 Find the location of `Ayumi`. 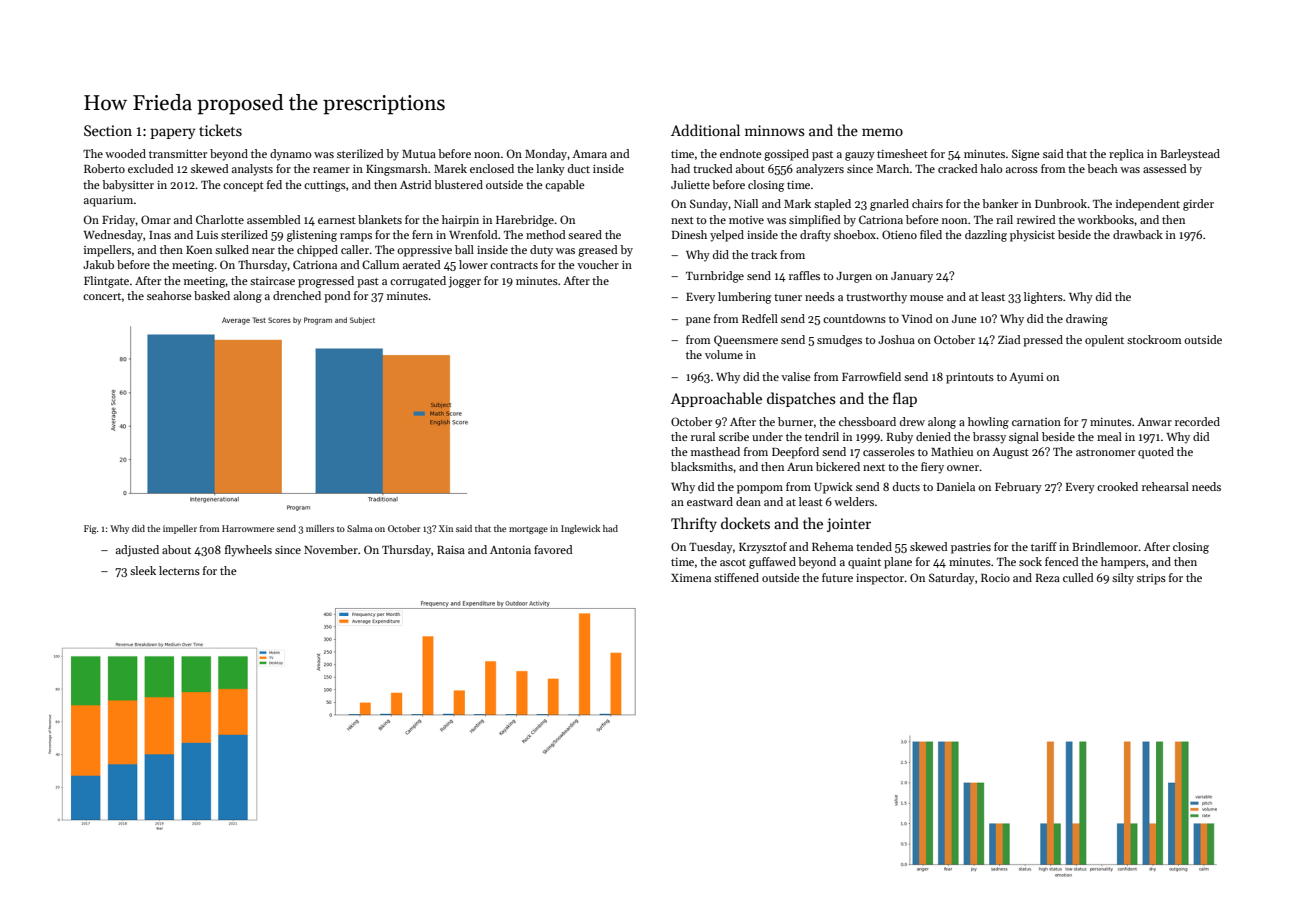

Ayumi is located at coordinates (1026, 378).
